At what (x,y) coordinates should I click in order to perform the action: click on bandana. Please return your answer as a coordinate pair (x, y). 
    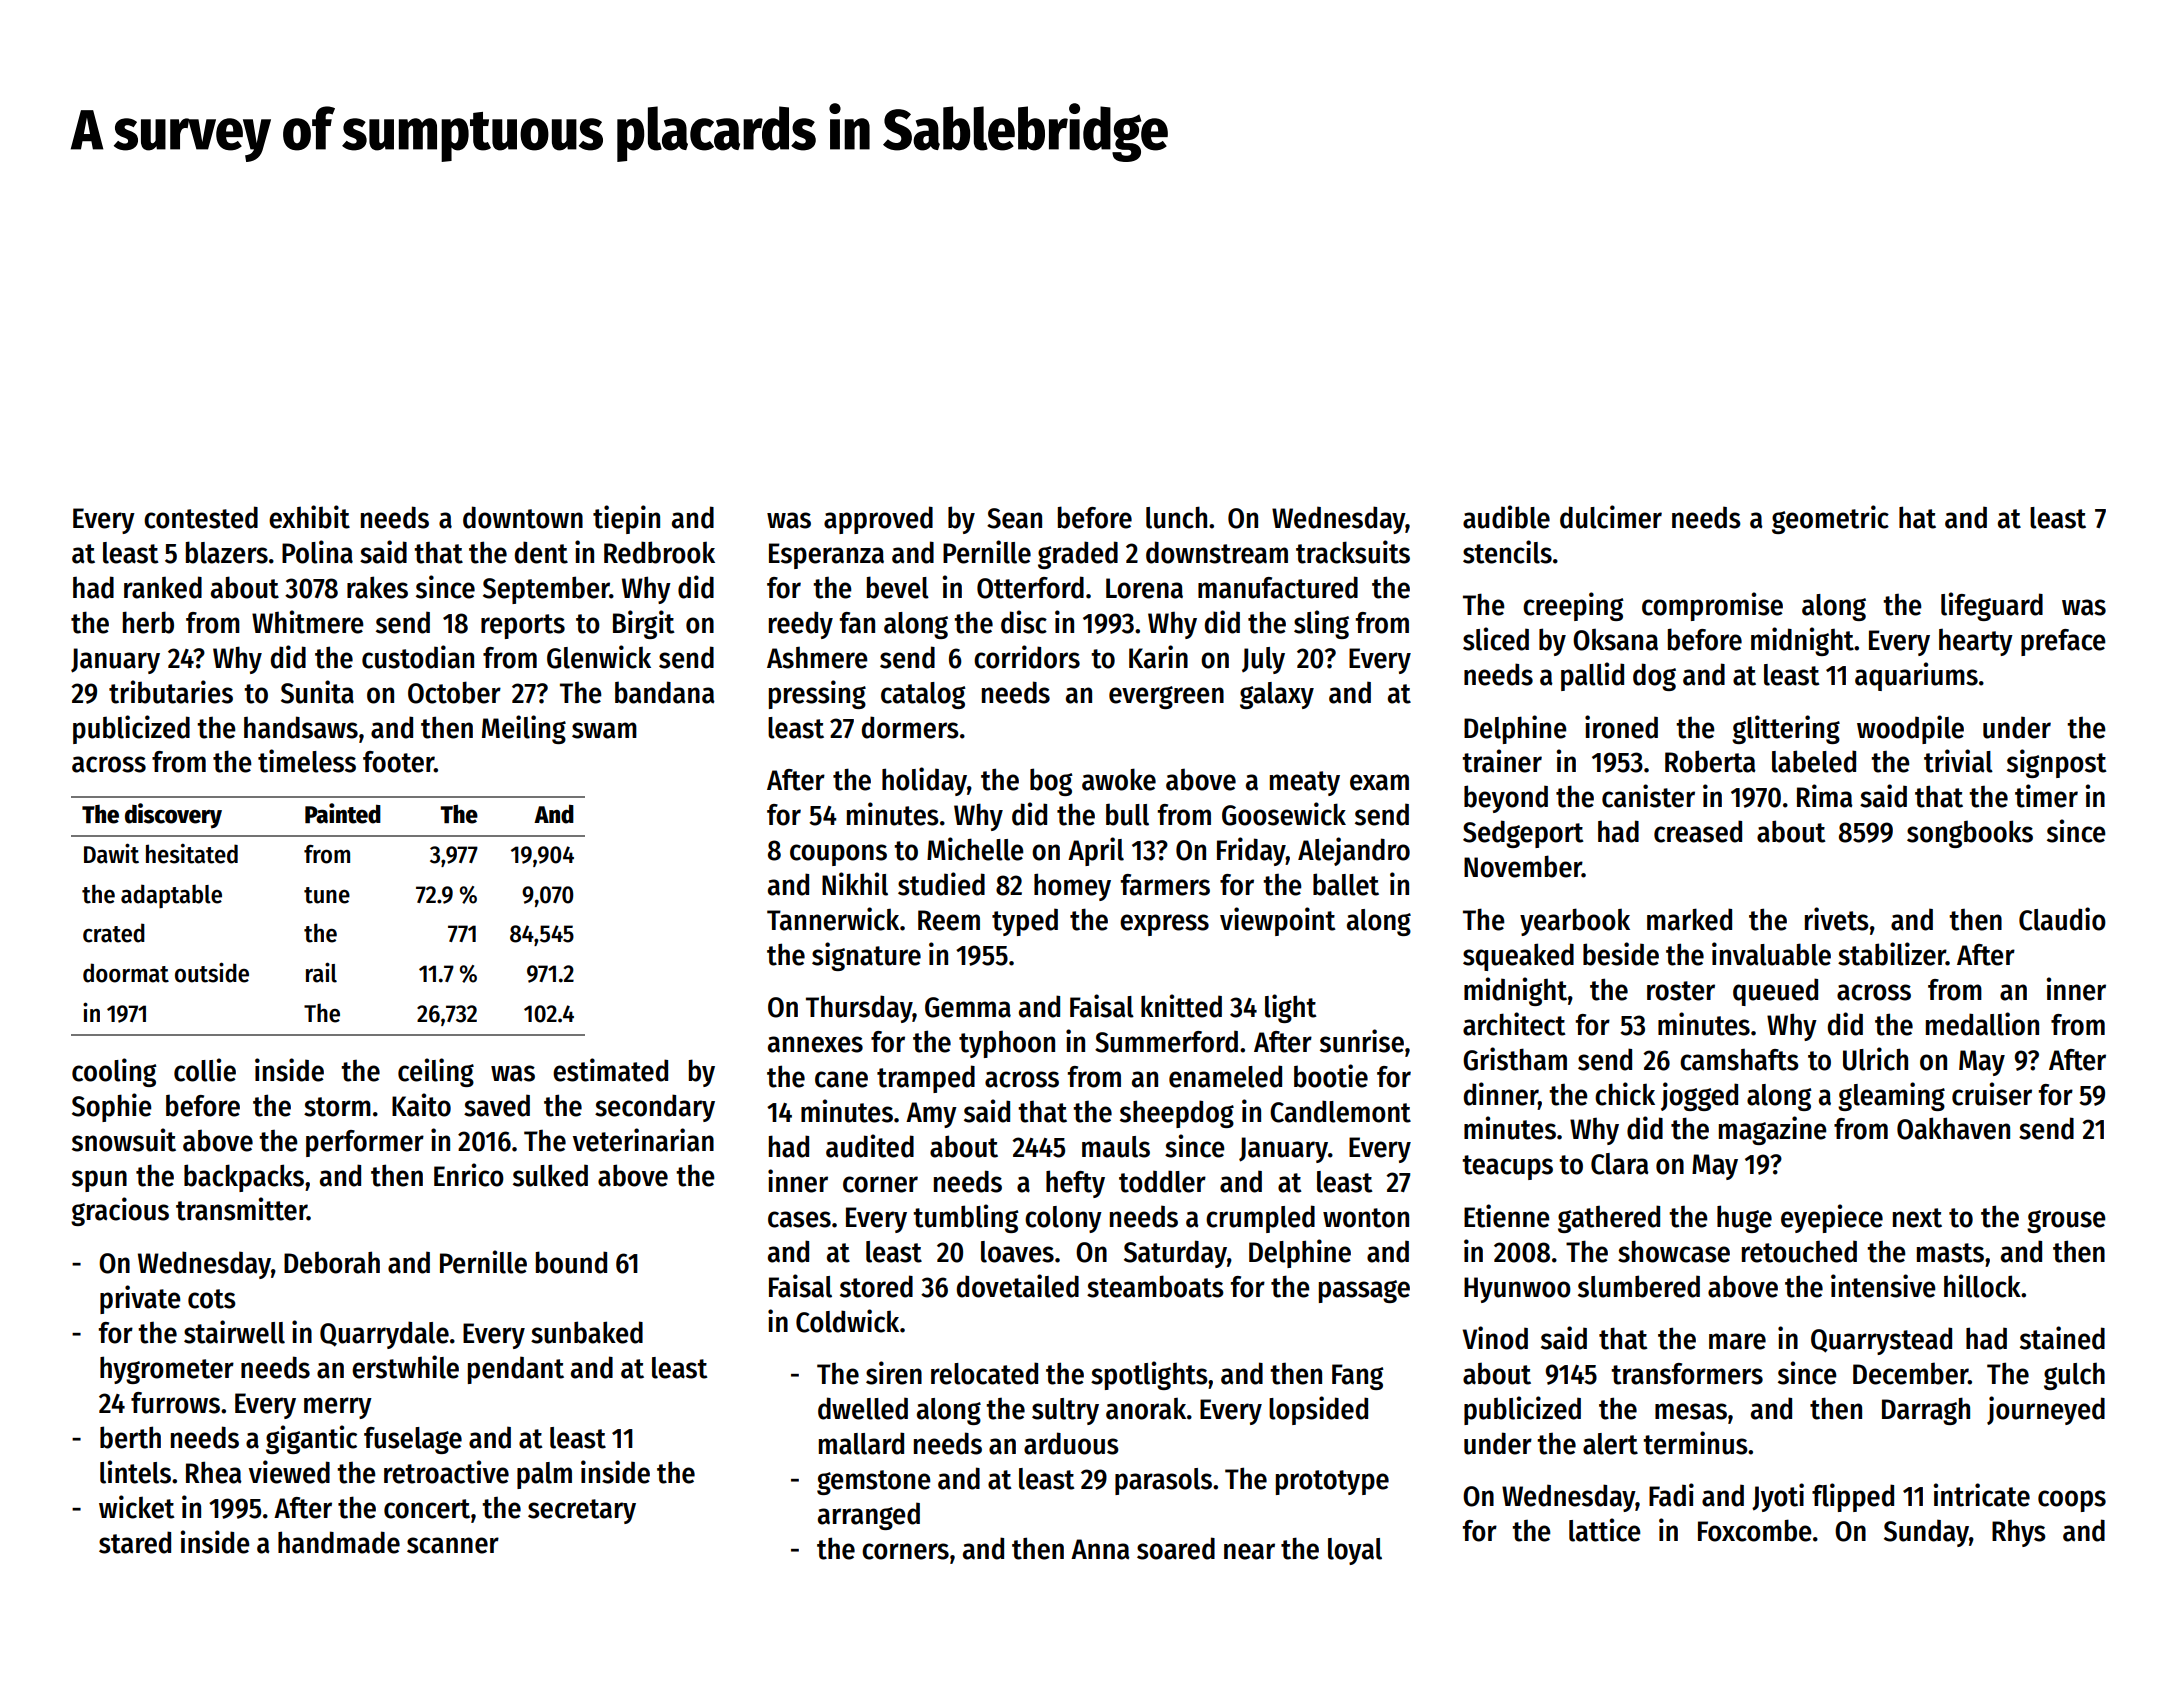
    Looking at the image, I should click on (665, 692).
